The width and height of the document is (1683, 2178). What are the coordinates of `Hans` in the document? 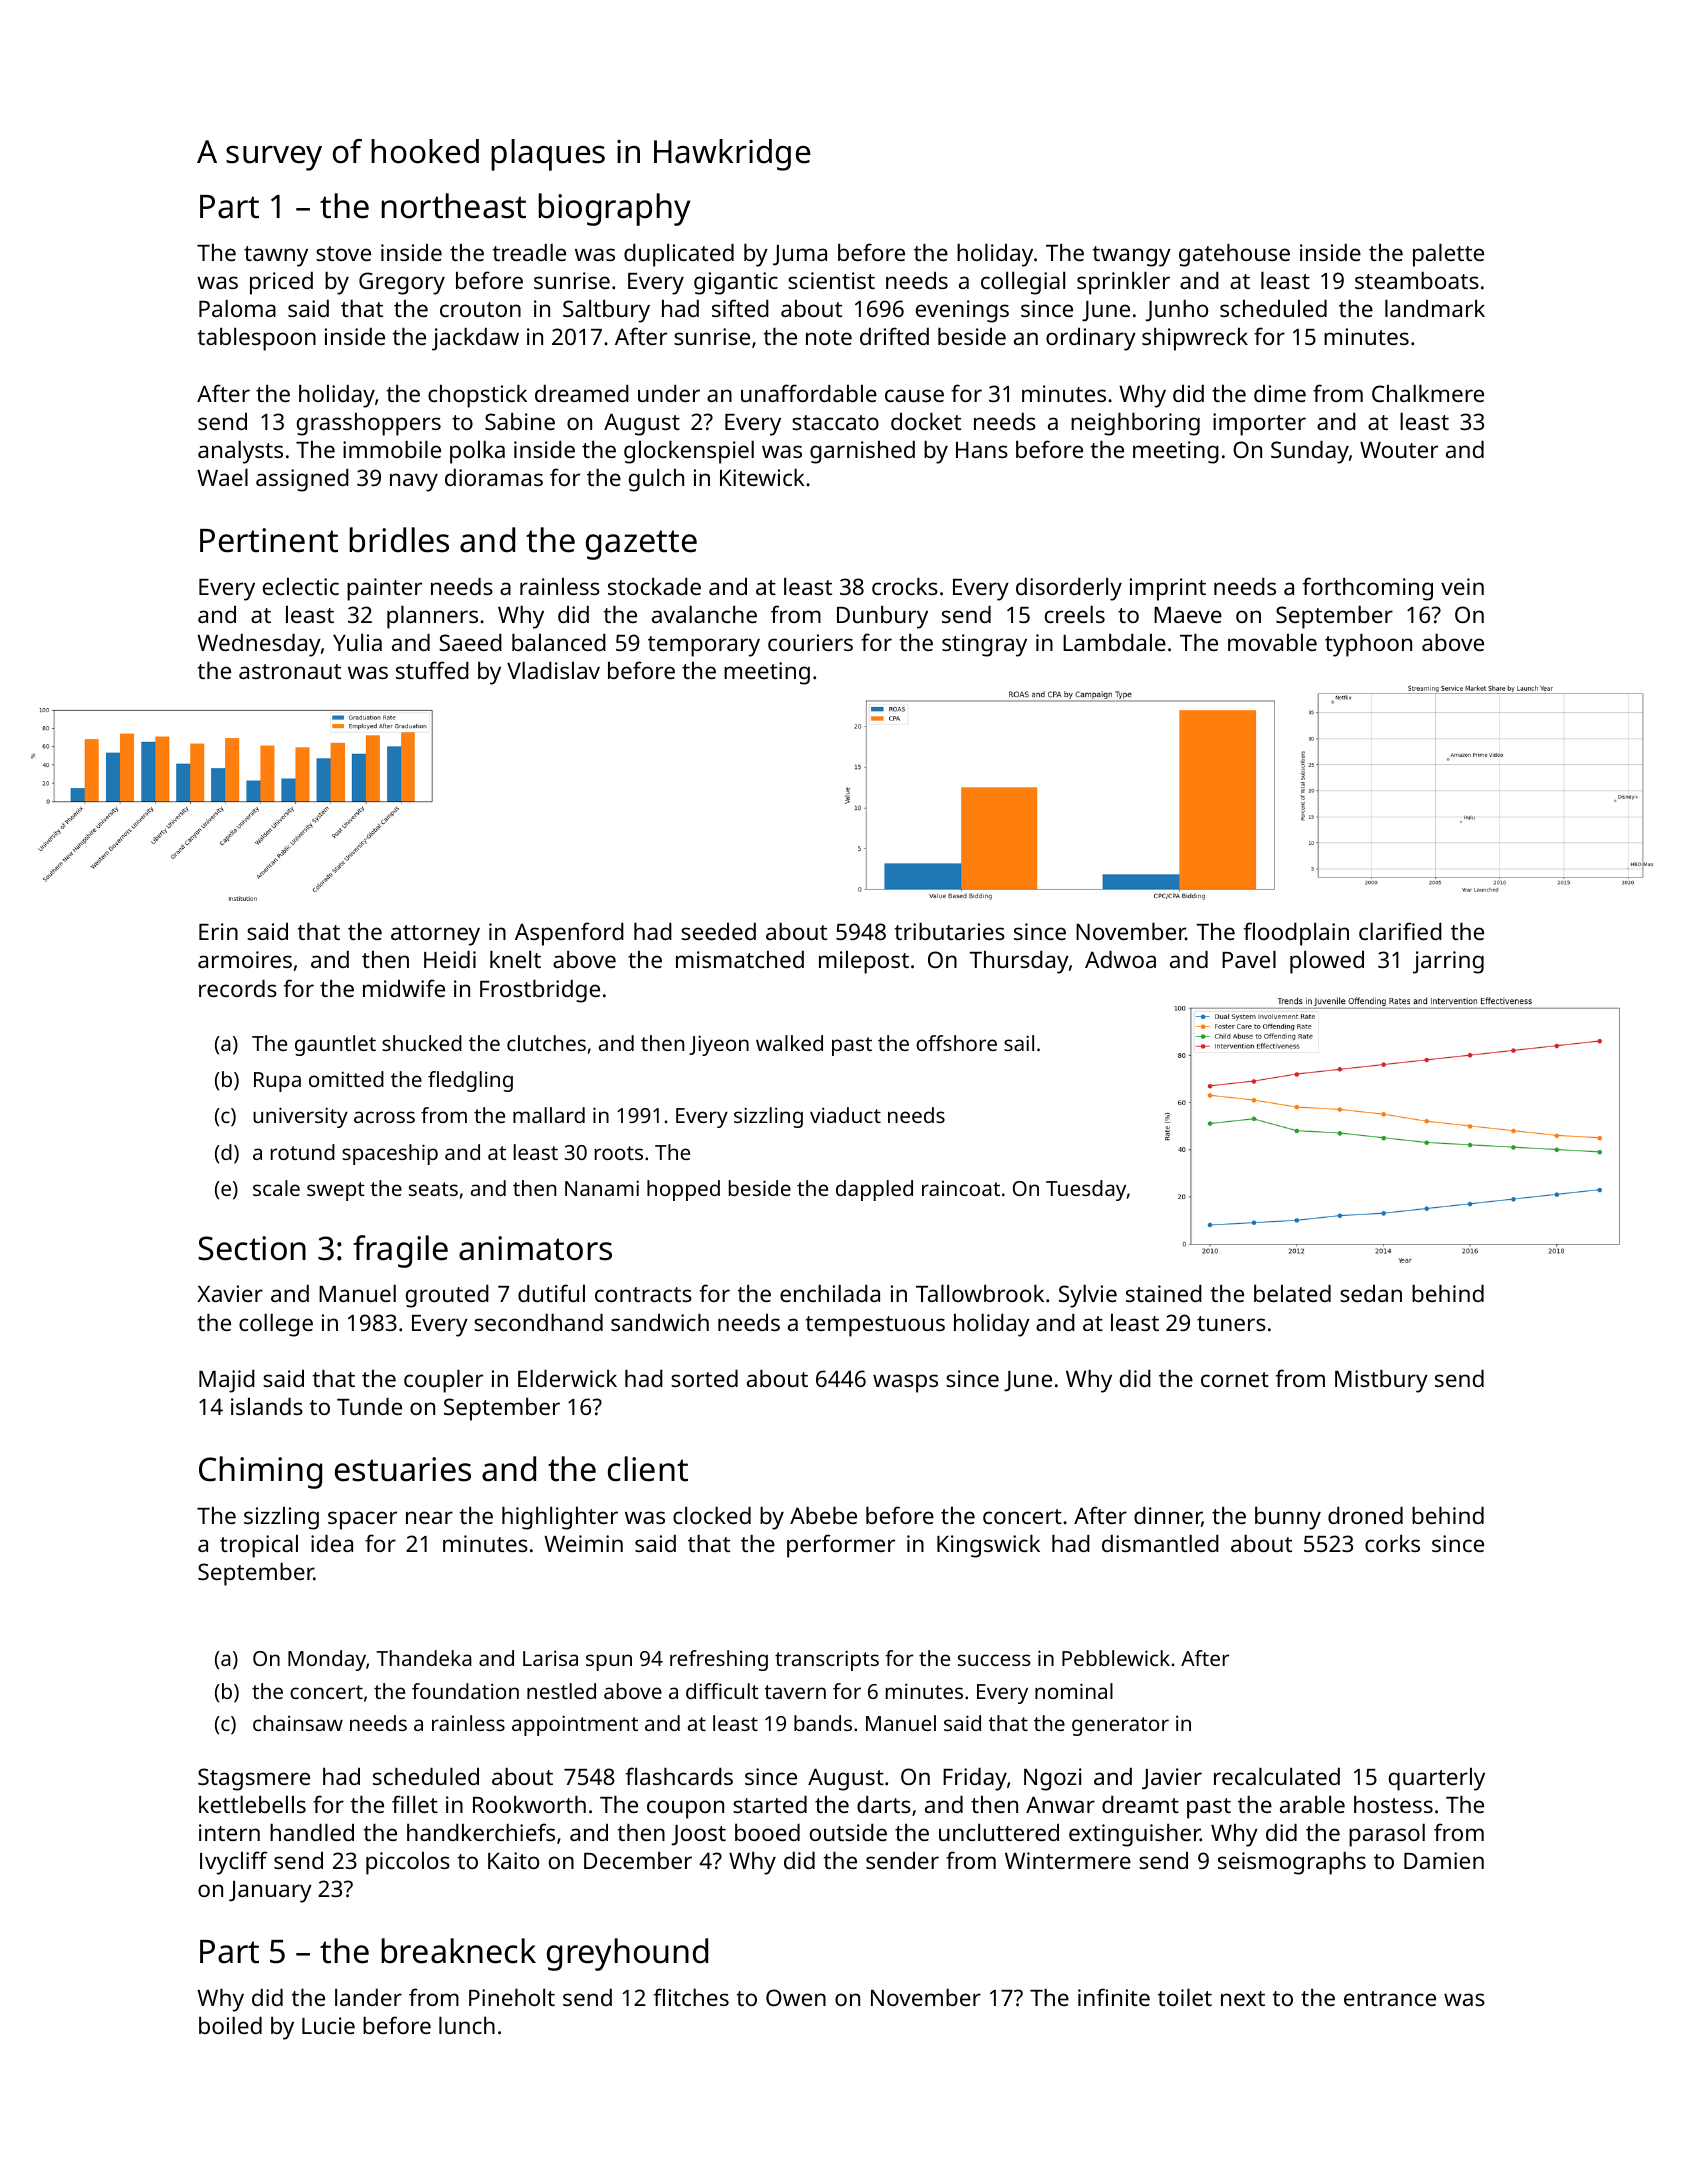 It's located at (982, 450).
